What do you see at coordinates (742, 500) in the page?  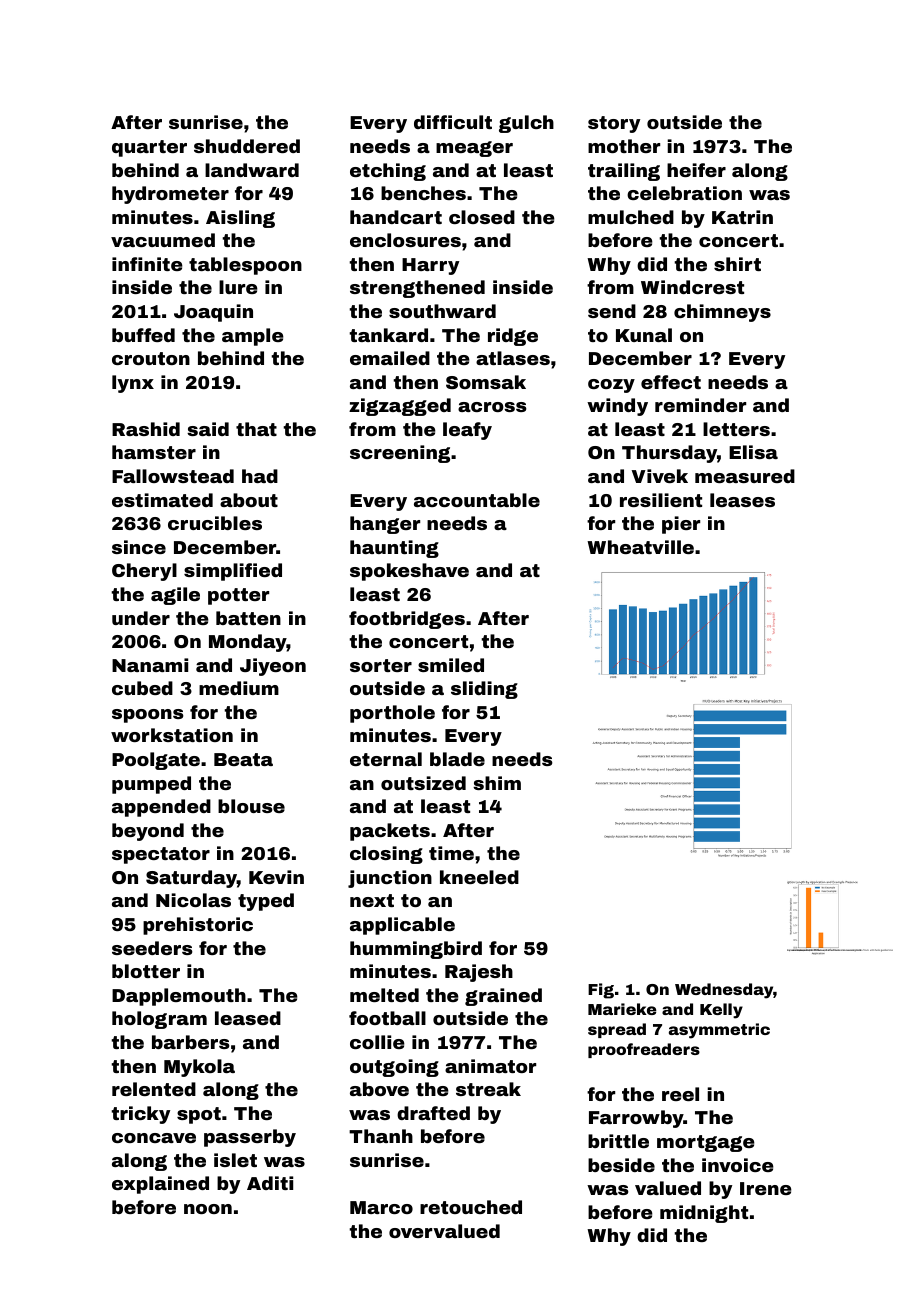 I see `leases` at bounding box center [742, 500].
